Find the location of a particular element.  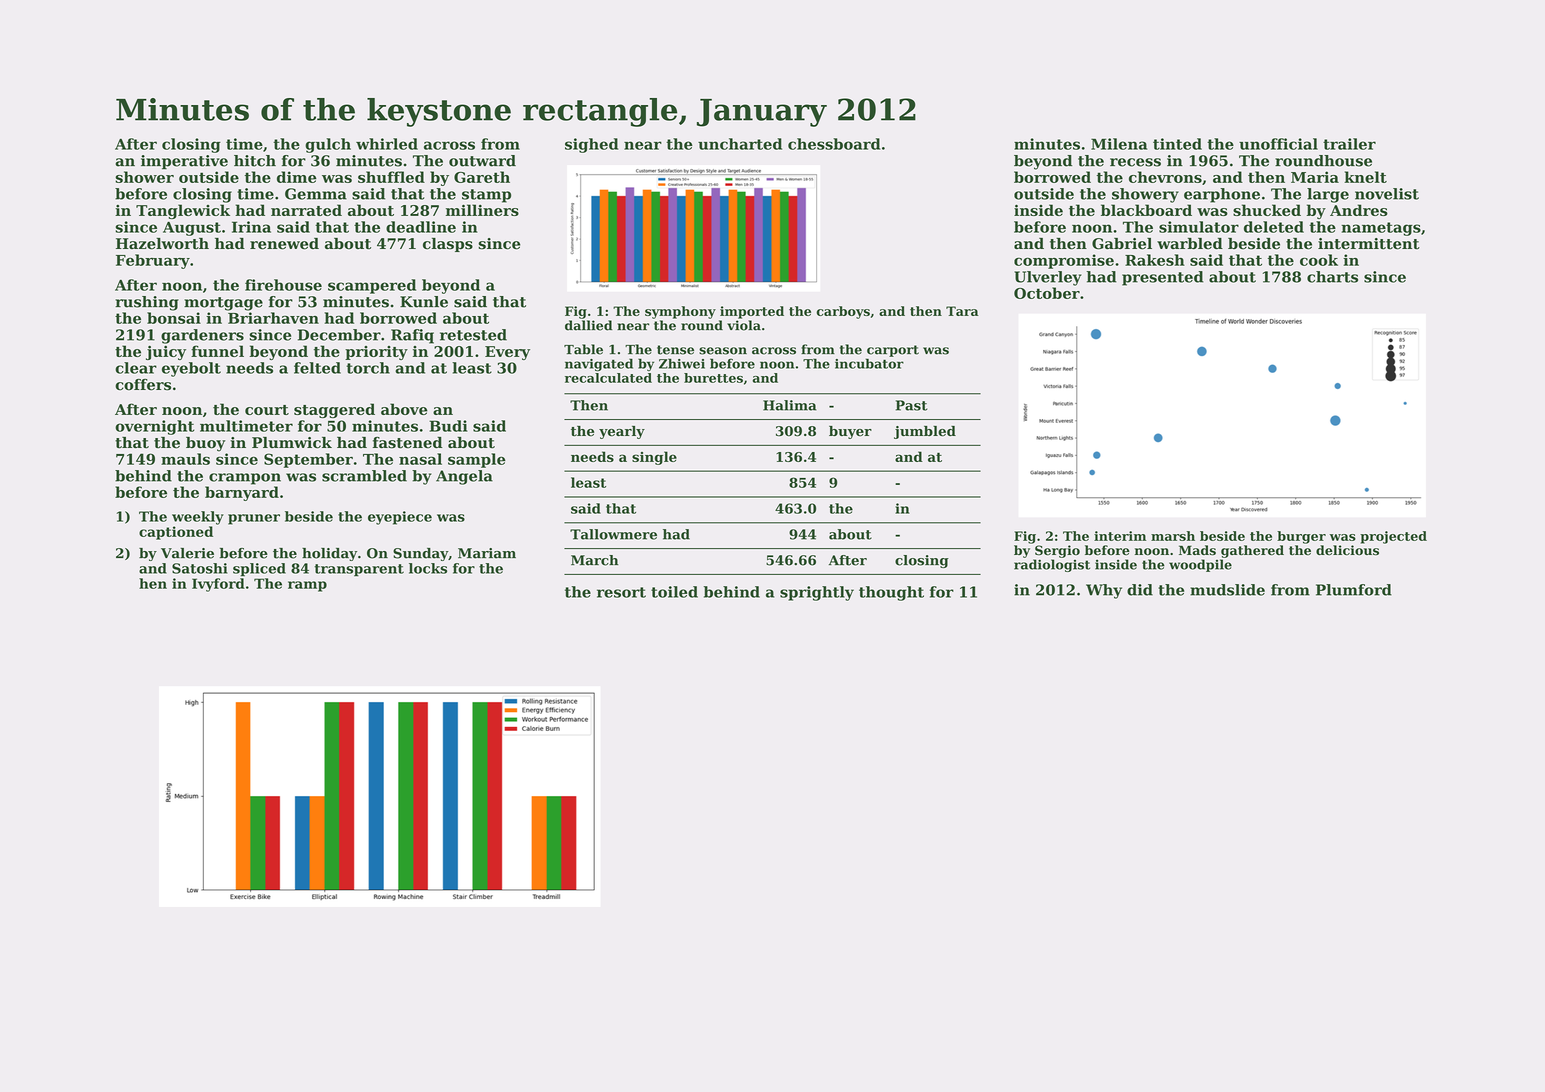

woodpile is located at coordinates (1200, 565).
